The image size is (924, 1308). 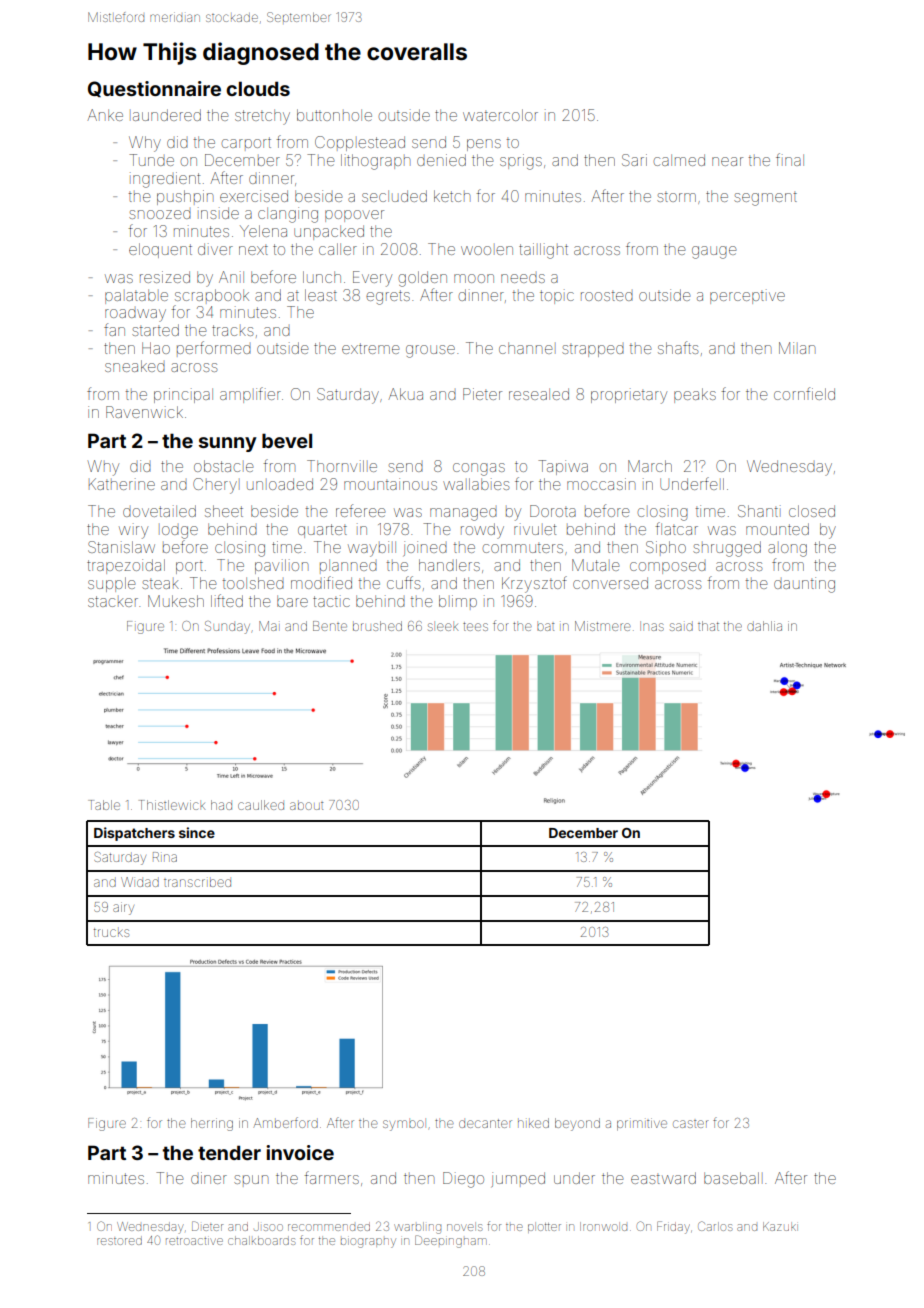 I want to click on said, so click(x=681, y=627).
